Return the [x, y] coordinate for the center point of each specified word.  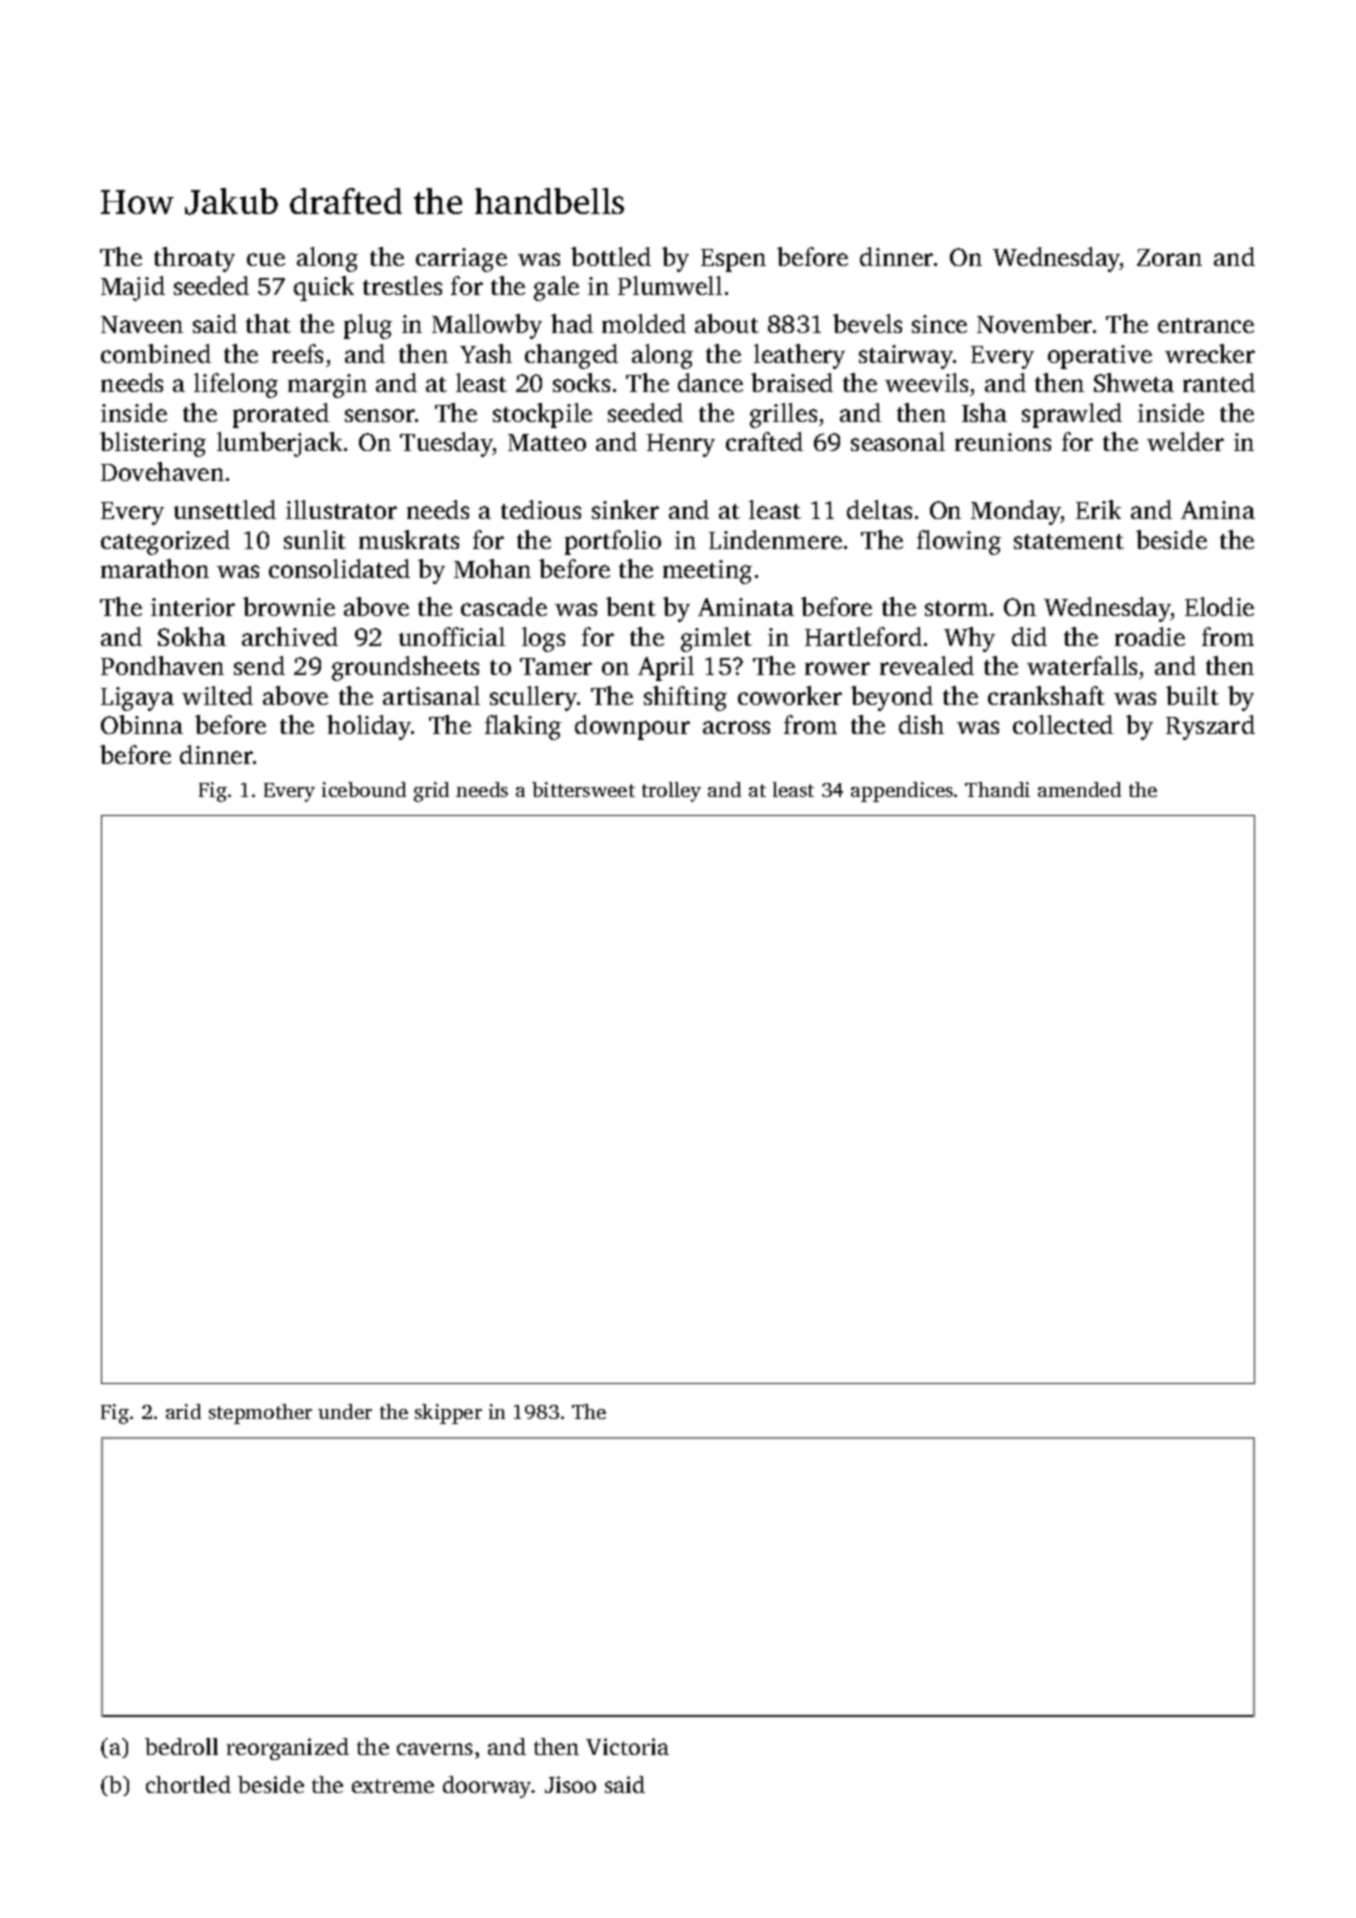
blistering [153, 444]
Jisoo [570, 1784]
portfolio [613, 542]
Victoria [627, 1746]
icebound [364, 789]
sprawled [1072, 415]
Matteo [547, 442]
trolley [671, 792]
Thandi [997, 789]
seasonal [898, 441]
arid [183, 1411]
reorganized [288, 1749]
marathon [155, 568]
